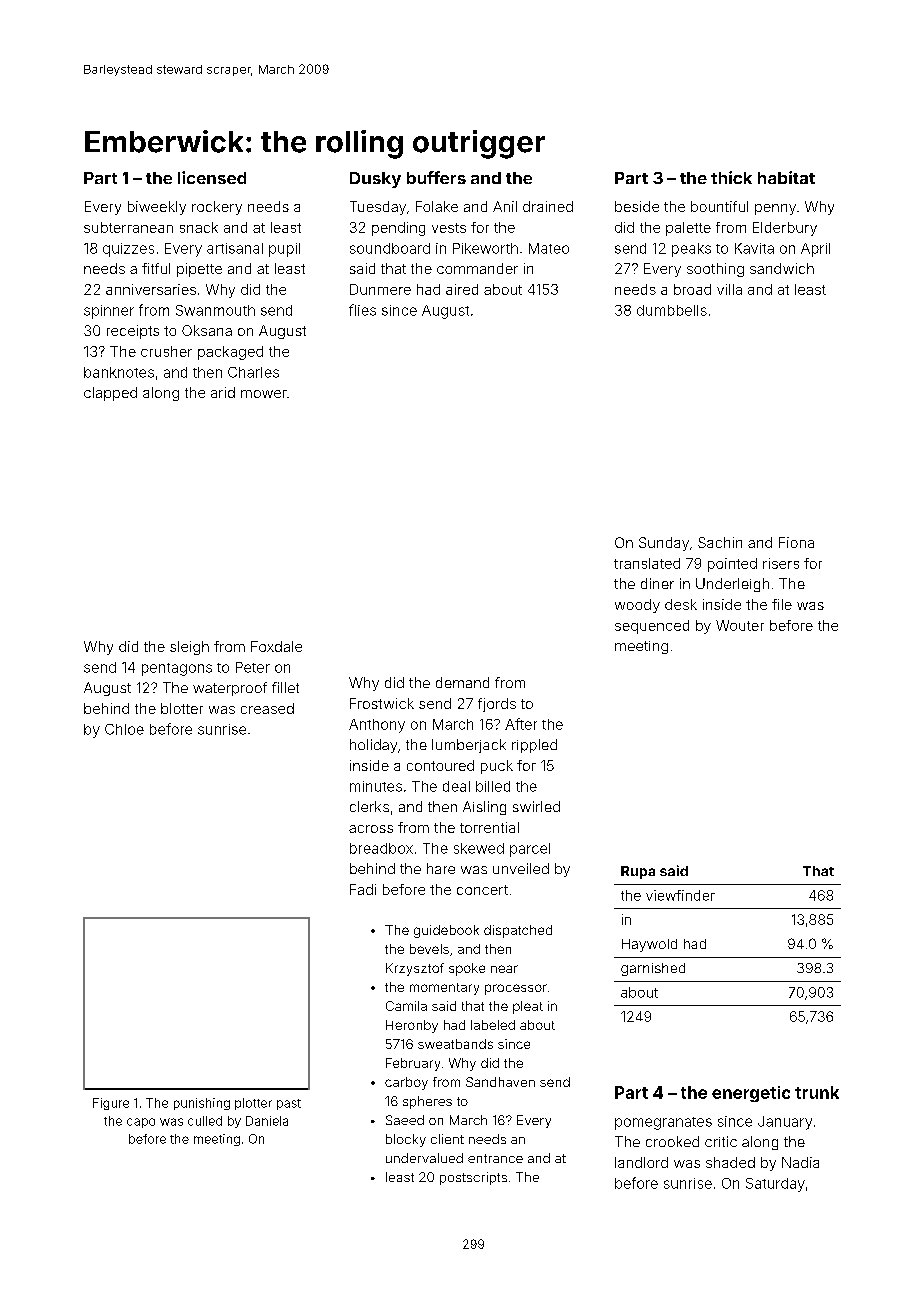 The image size is (924, 1308). Describe the element at coordinates (253, 1104) in the screenshot. I see `plotter` at that location.
